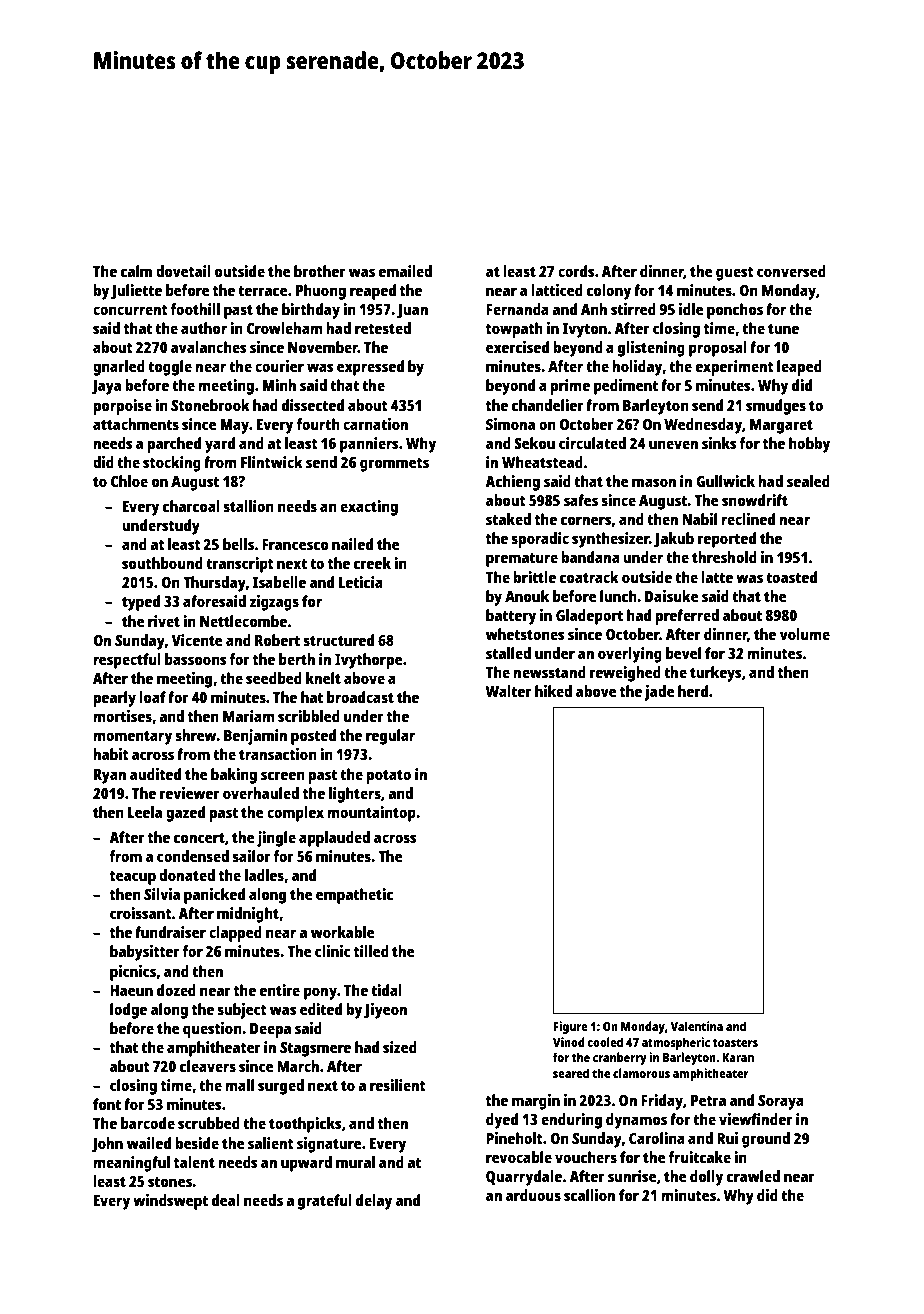 Image resolution: width=924 pixels, height=1314 pixels. What do you see at coordinates (791, 271) in the image?
I see `conversed` at bounding box center [791, 271].
